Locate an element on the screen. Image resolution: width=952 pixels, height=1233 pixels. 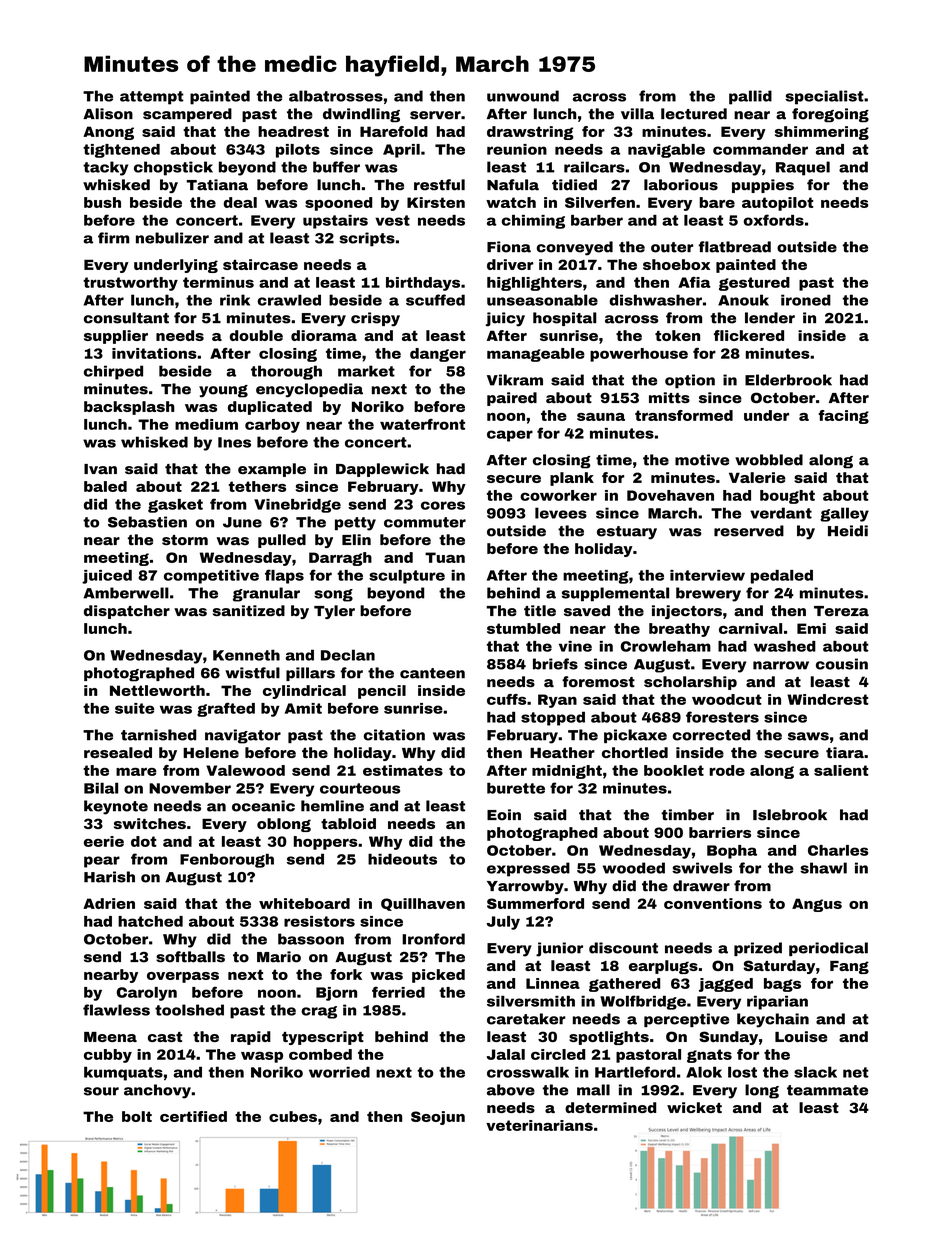
motive is located at coordinates (702, 460).
